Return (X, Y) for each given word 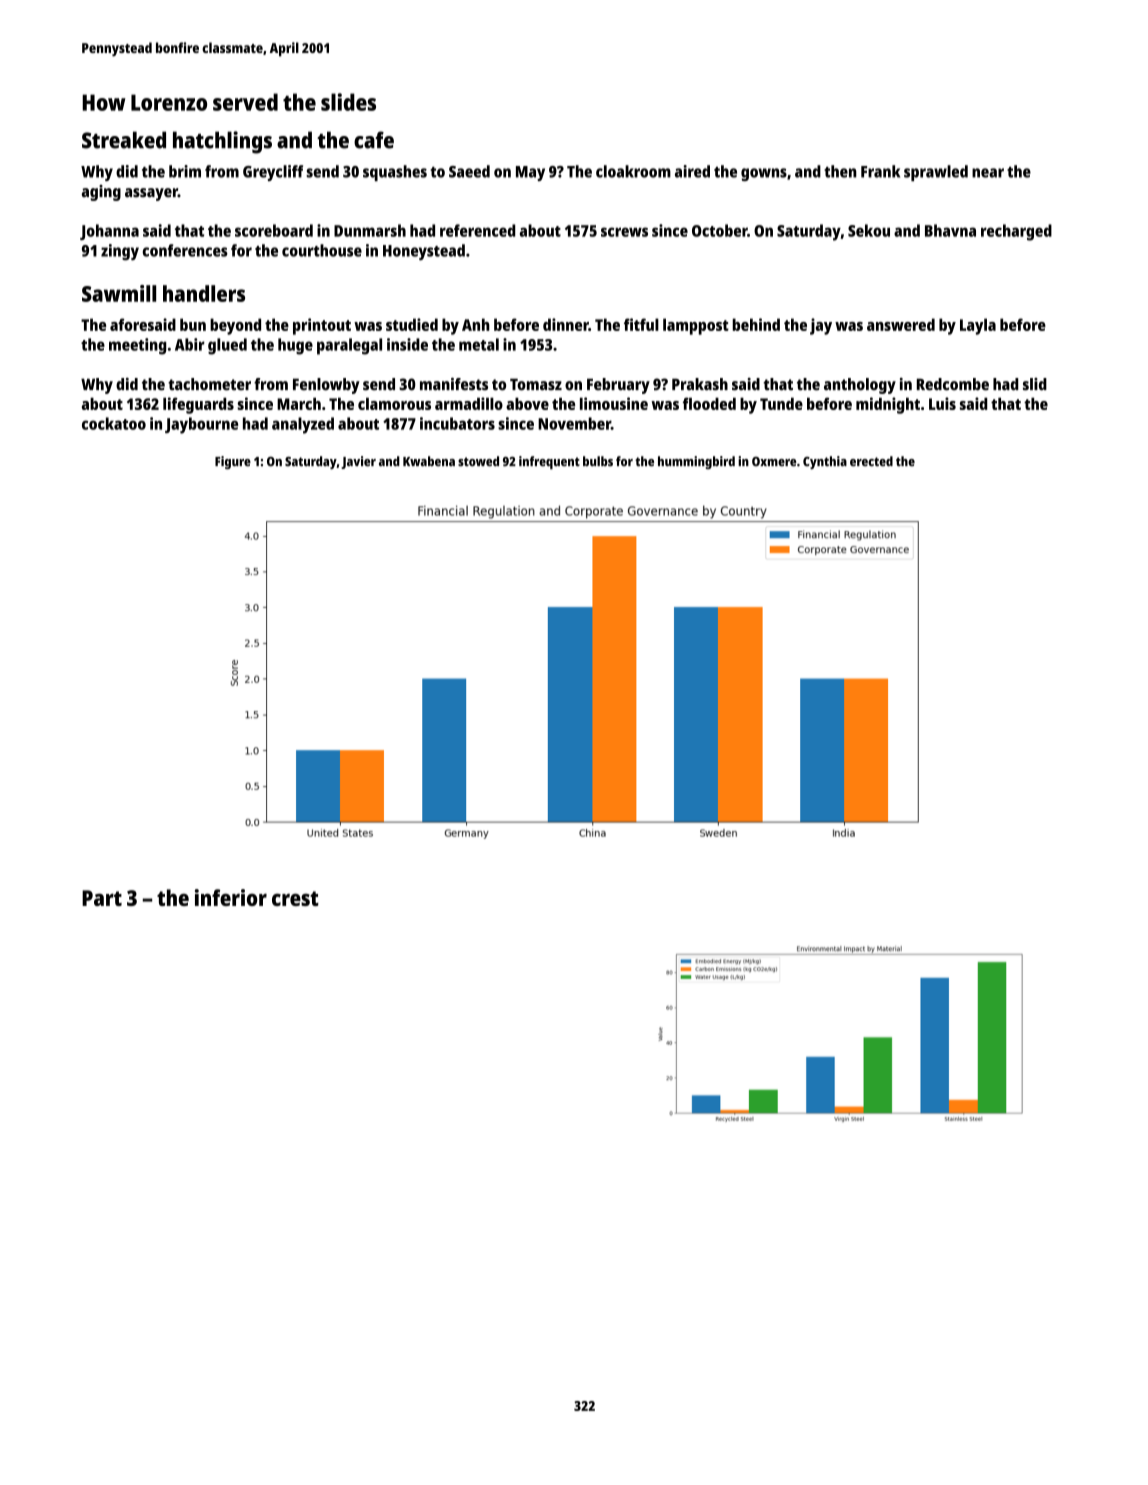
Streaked (124, 140)
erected (871, 461)
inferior (231, 897)
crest (295, 898)
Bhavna (950, 230)
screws (624, 232)
